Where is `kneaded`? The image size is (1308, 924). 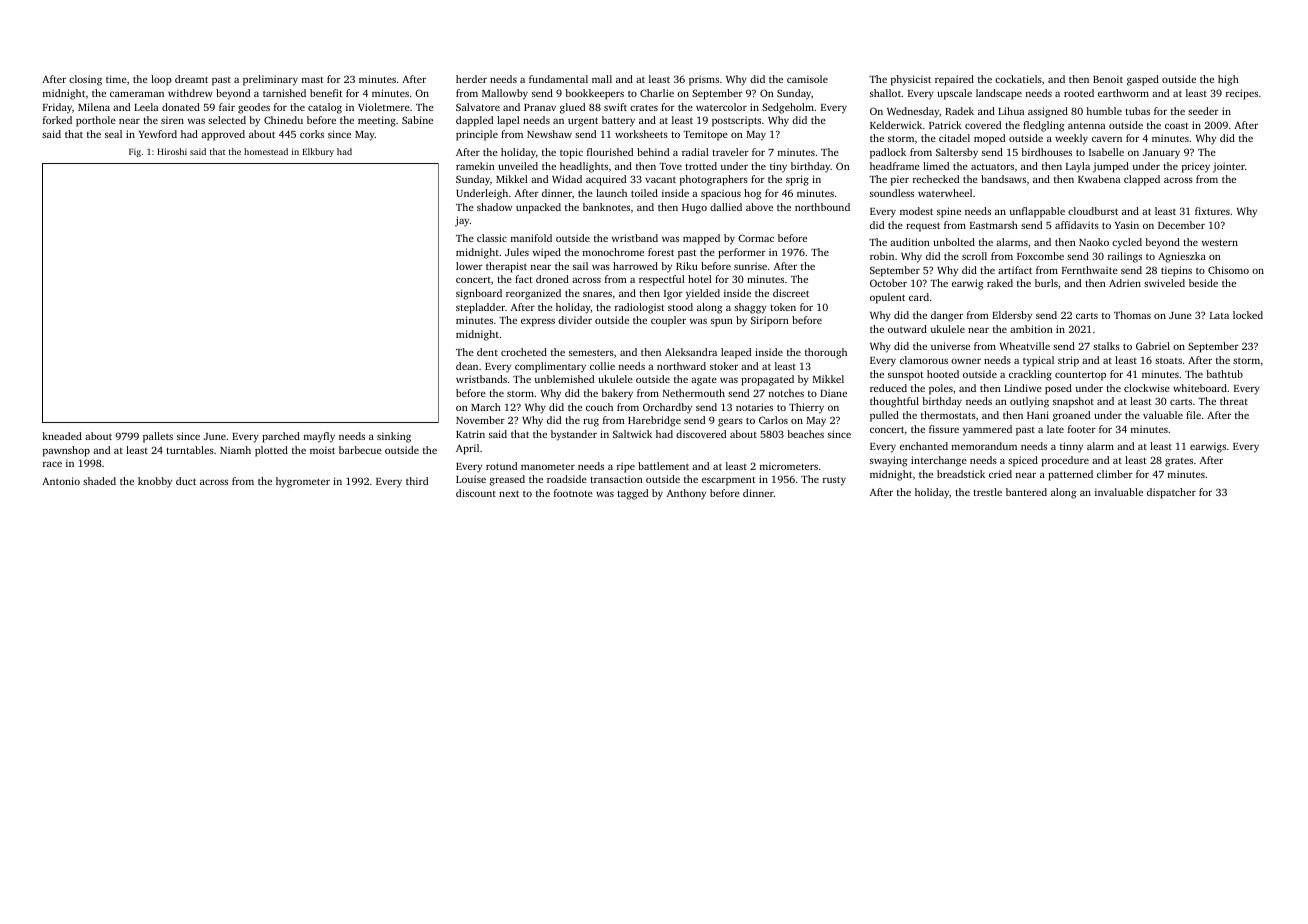 kneaded is located at coordinates (62, 436).
